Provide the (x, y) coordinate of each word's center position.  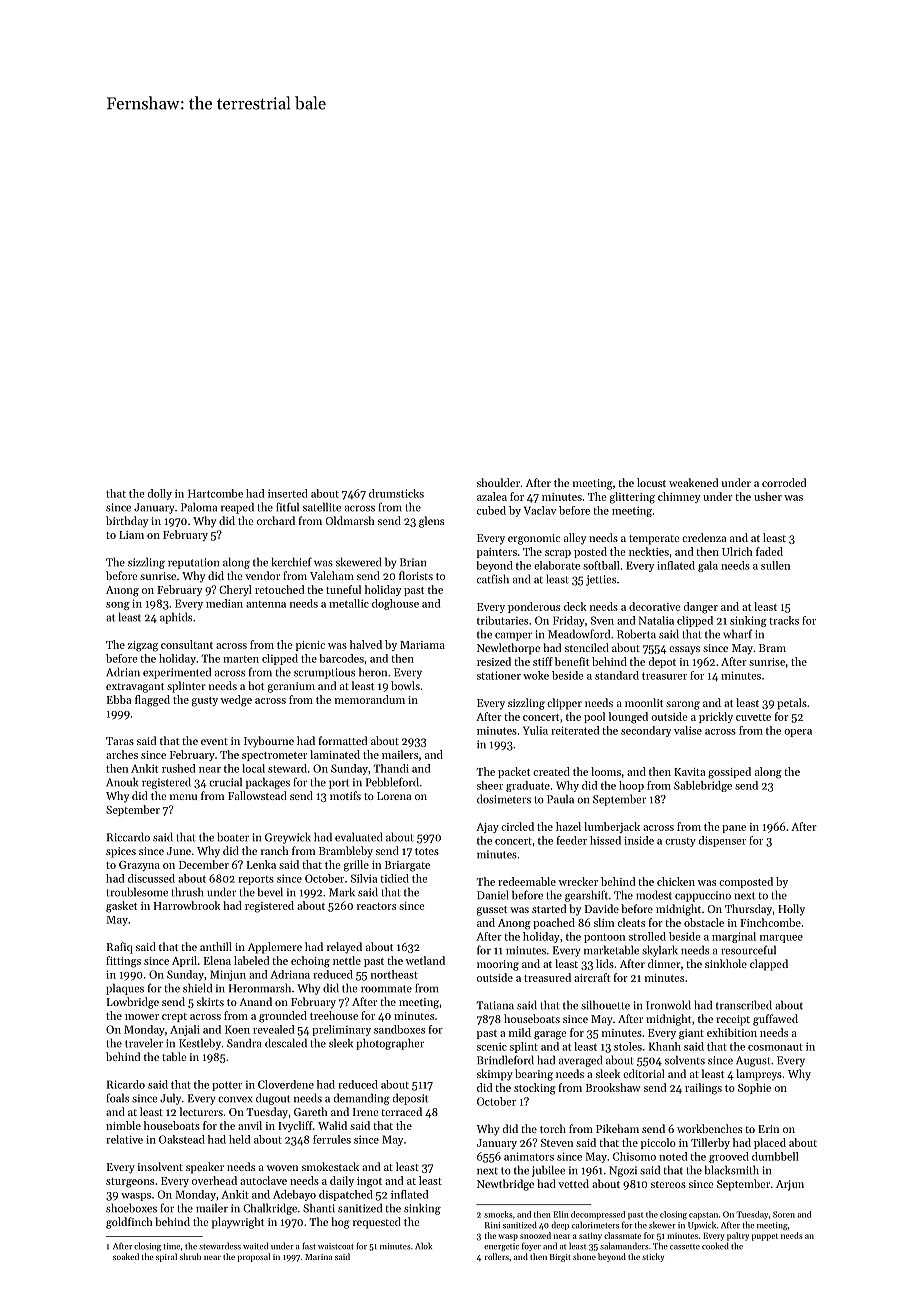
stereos (668, 1184)
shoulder (498, 482)
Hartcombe (215, 493)
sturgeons (130, 1183)
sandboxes (399, 1029)
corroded (784, 482)
